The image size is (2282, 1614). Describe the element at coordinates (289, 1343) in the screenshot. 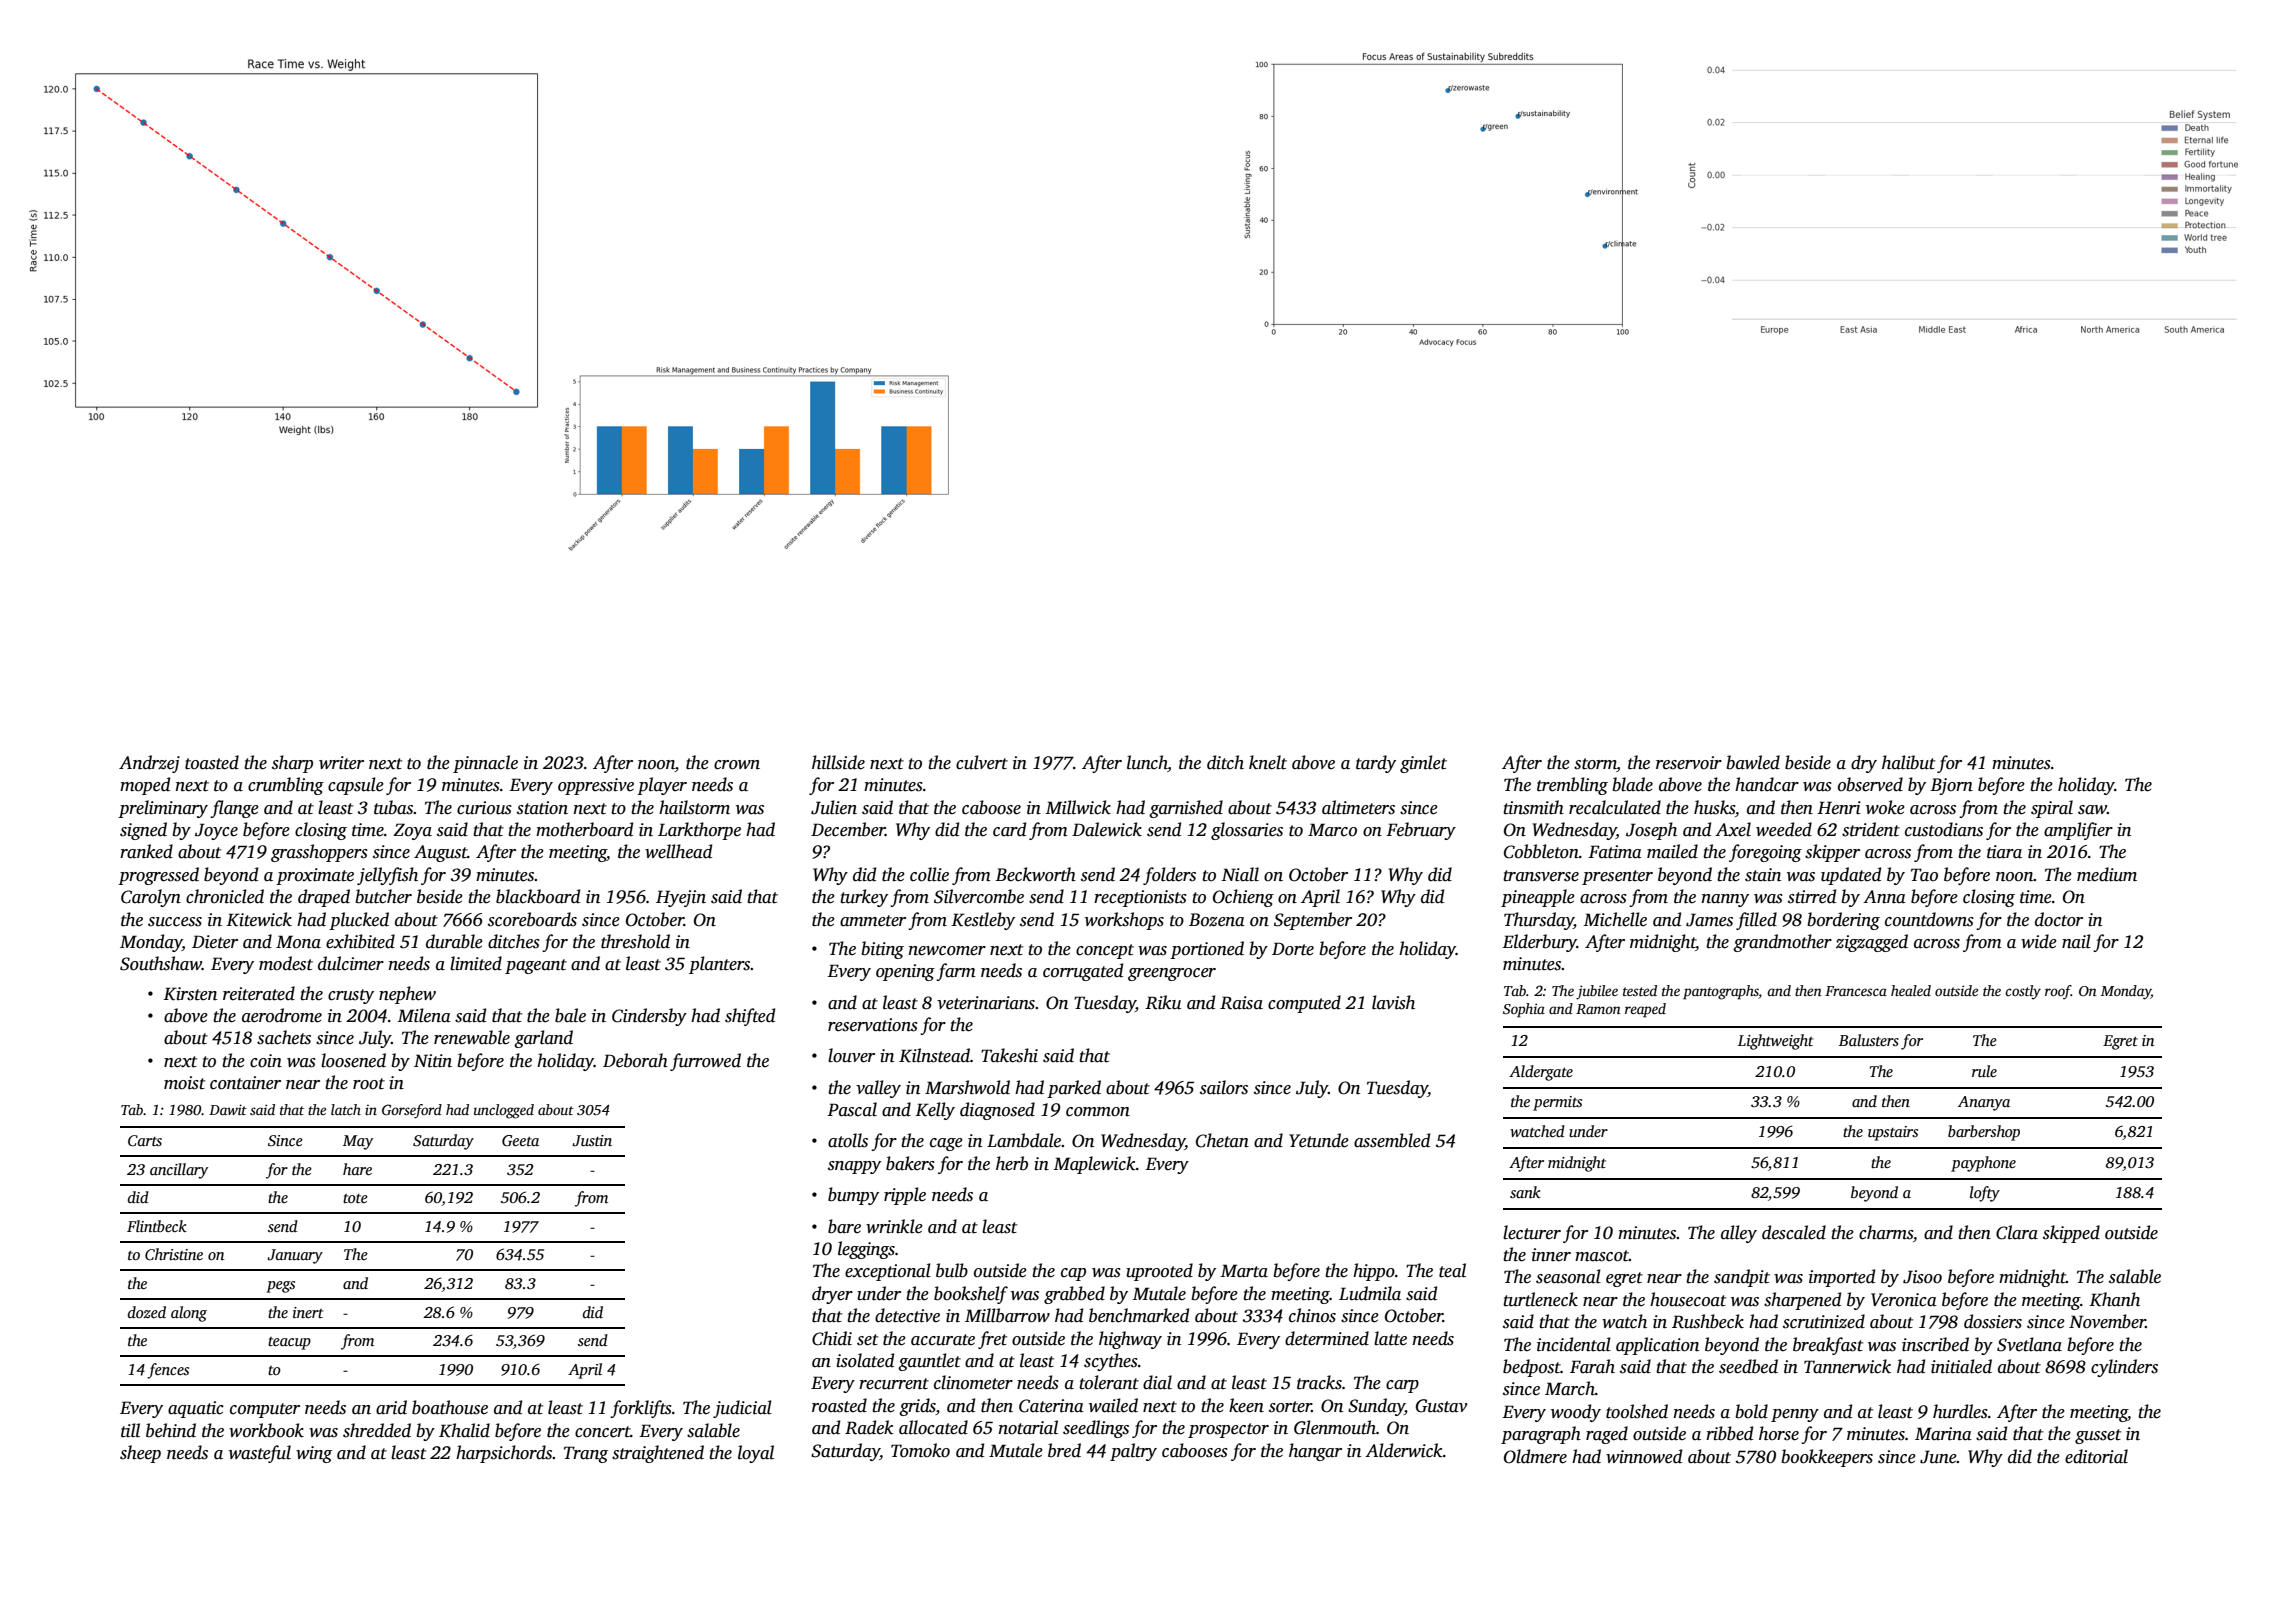

I see `teacup` at that location.
